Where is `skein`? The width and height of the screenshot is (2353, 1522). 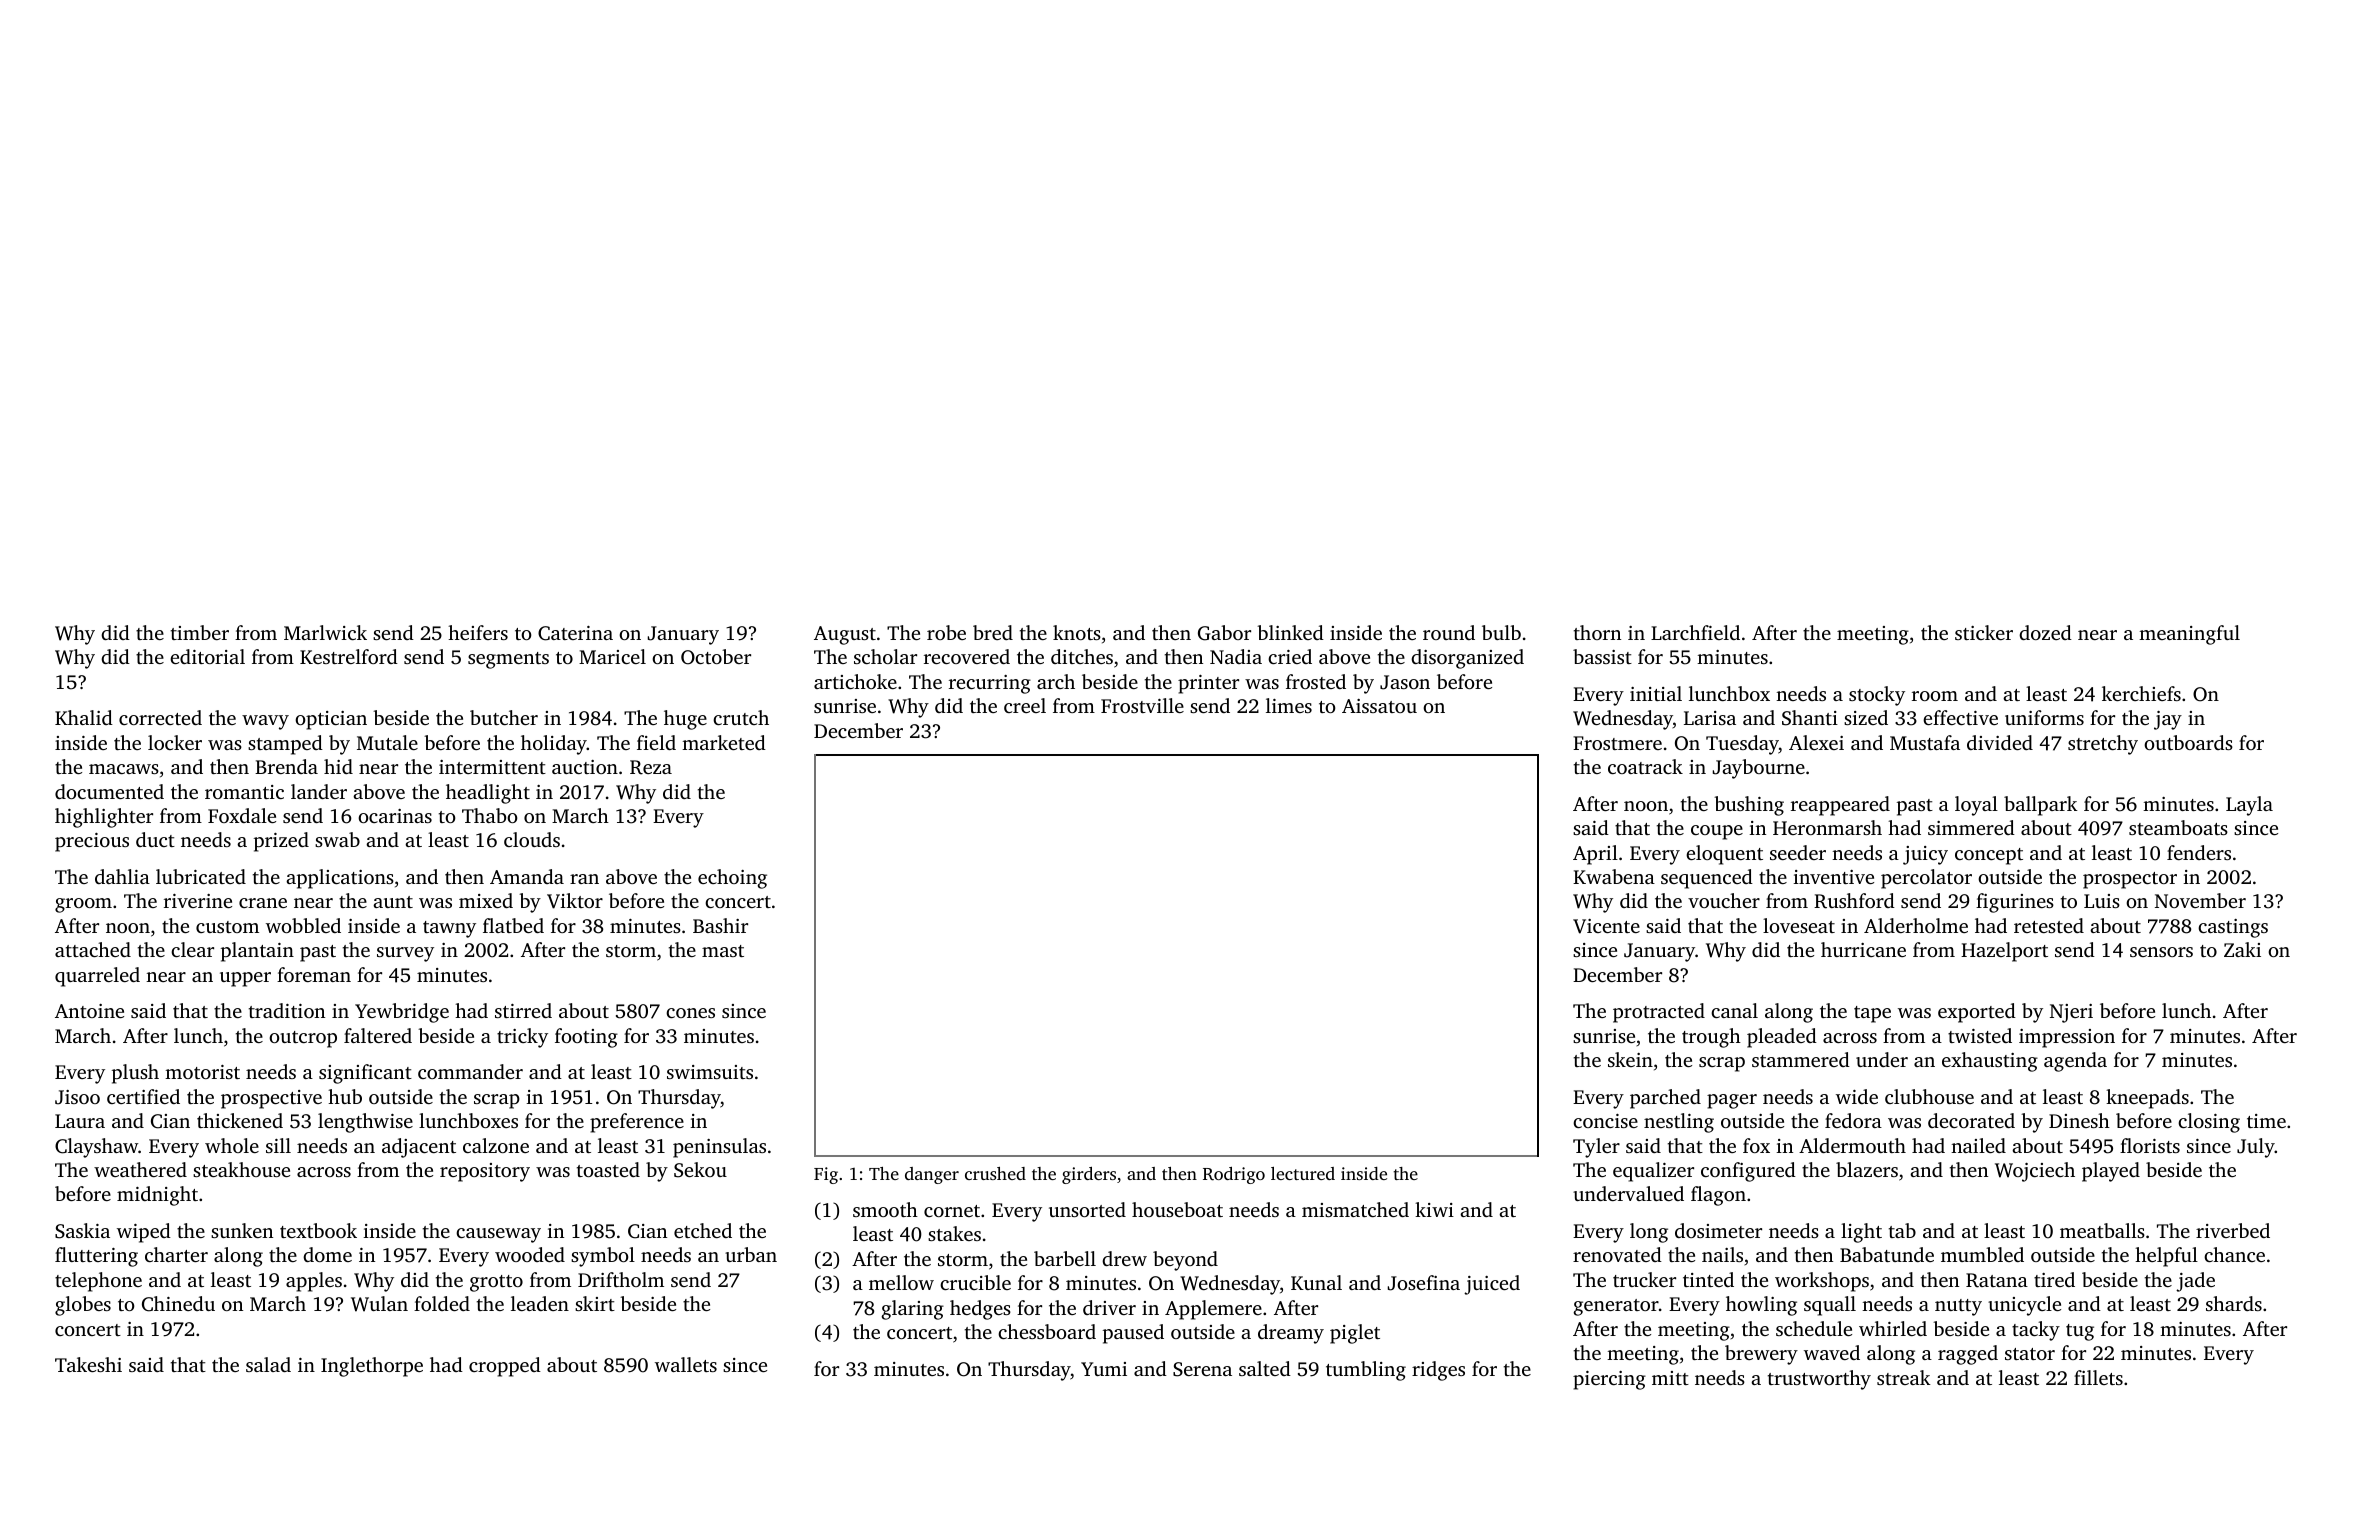 skein is located at coordinates (1630, 1059).
